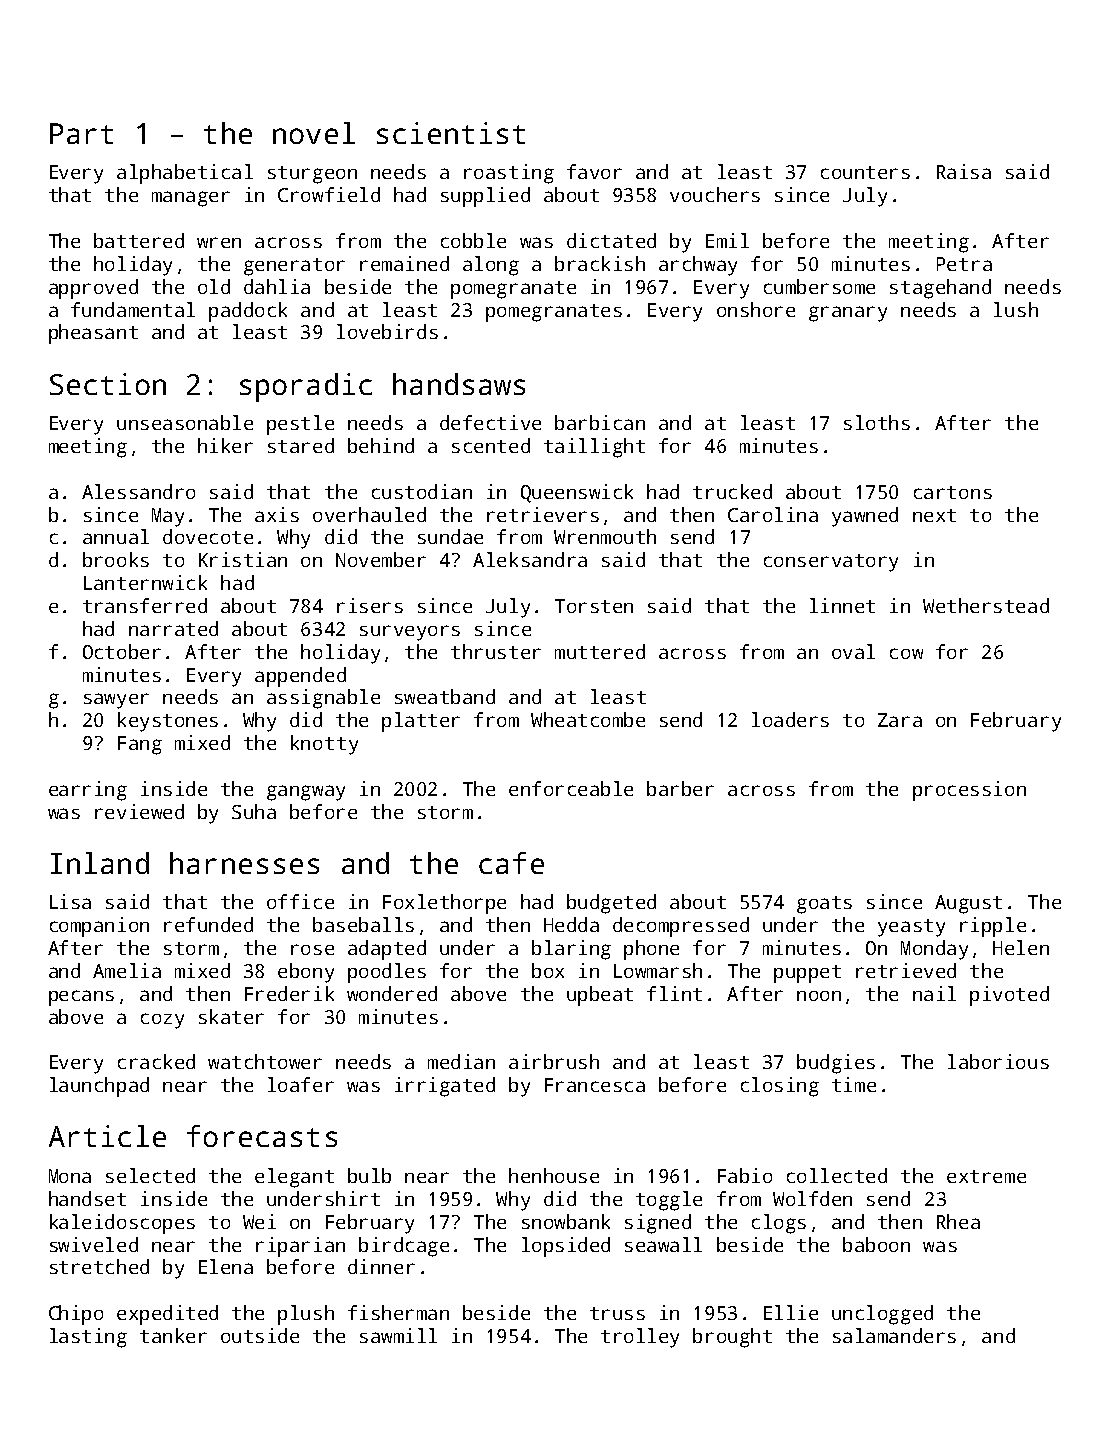  What do you see at coordinates (312, 949) in the page?
I see `rose` at bounding box center [312, 949].
